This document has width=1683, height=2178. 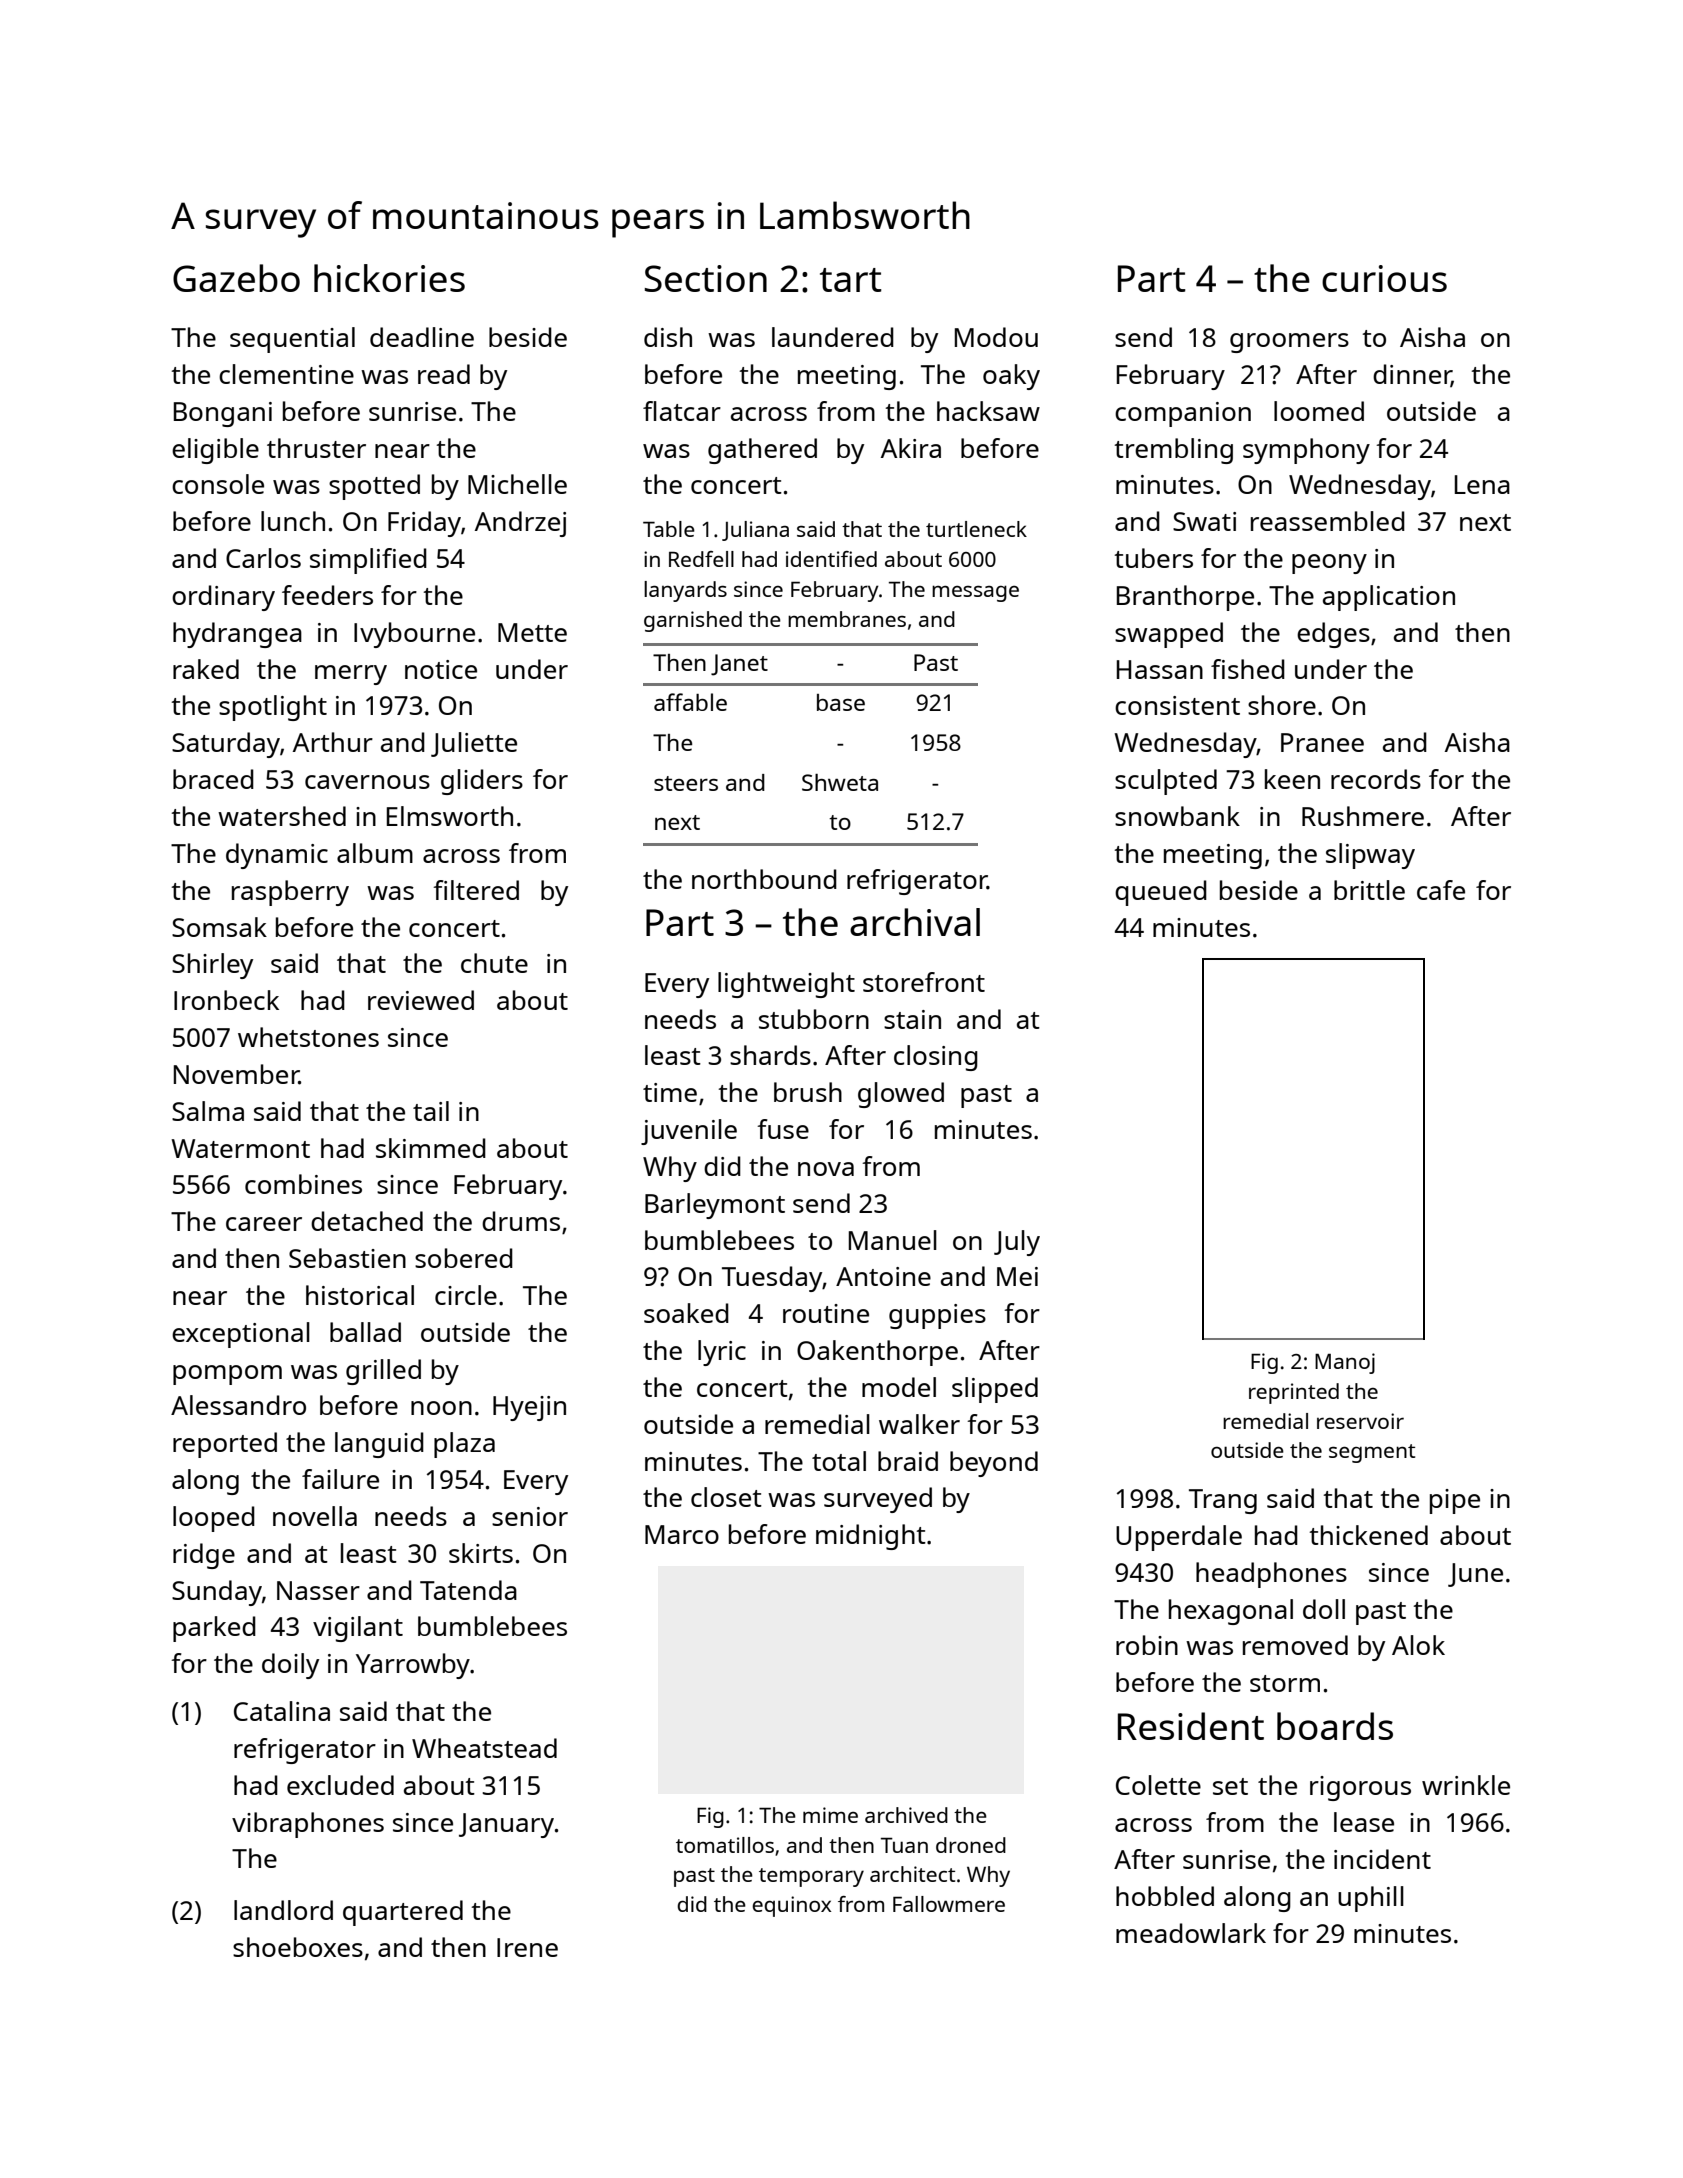 What do you see at coordinates (1294, 1393) in the document?
I see `reprinted` at bounding box center [1294, 1393].
